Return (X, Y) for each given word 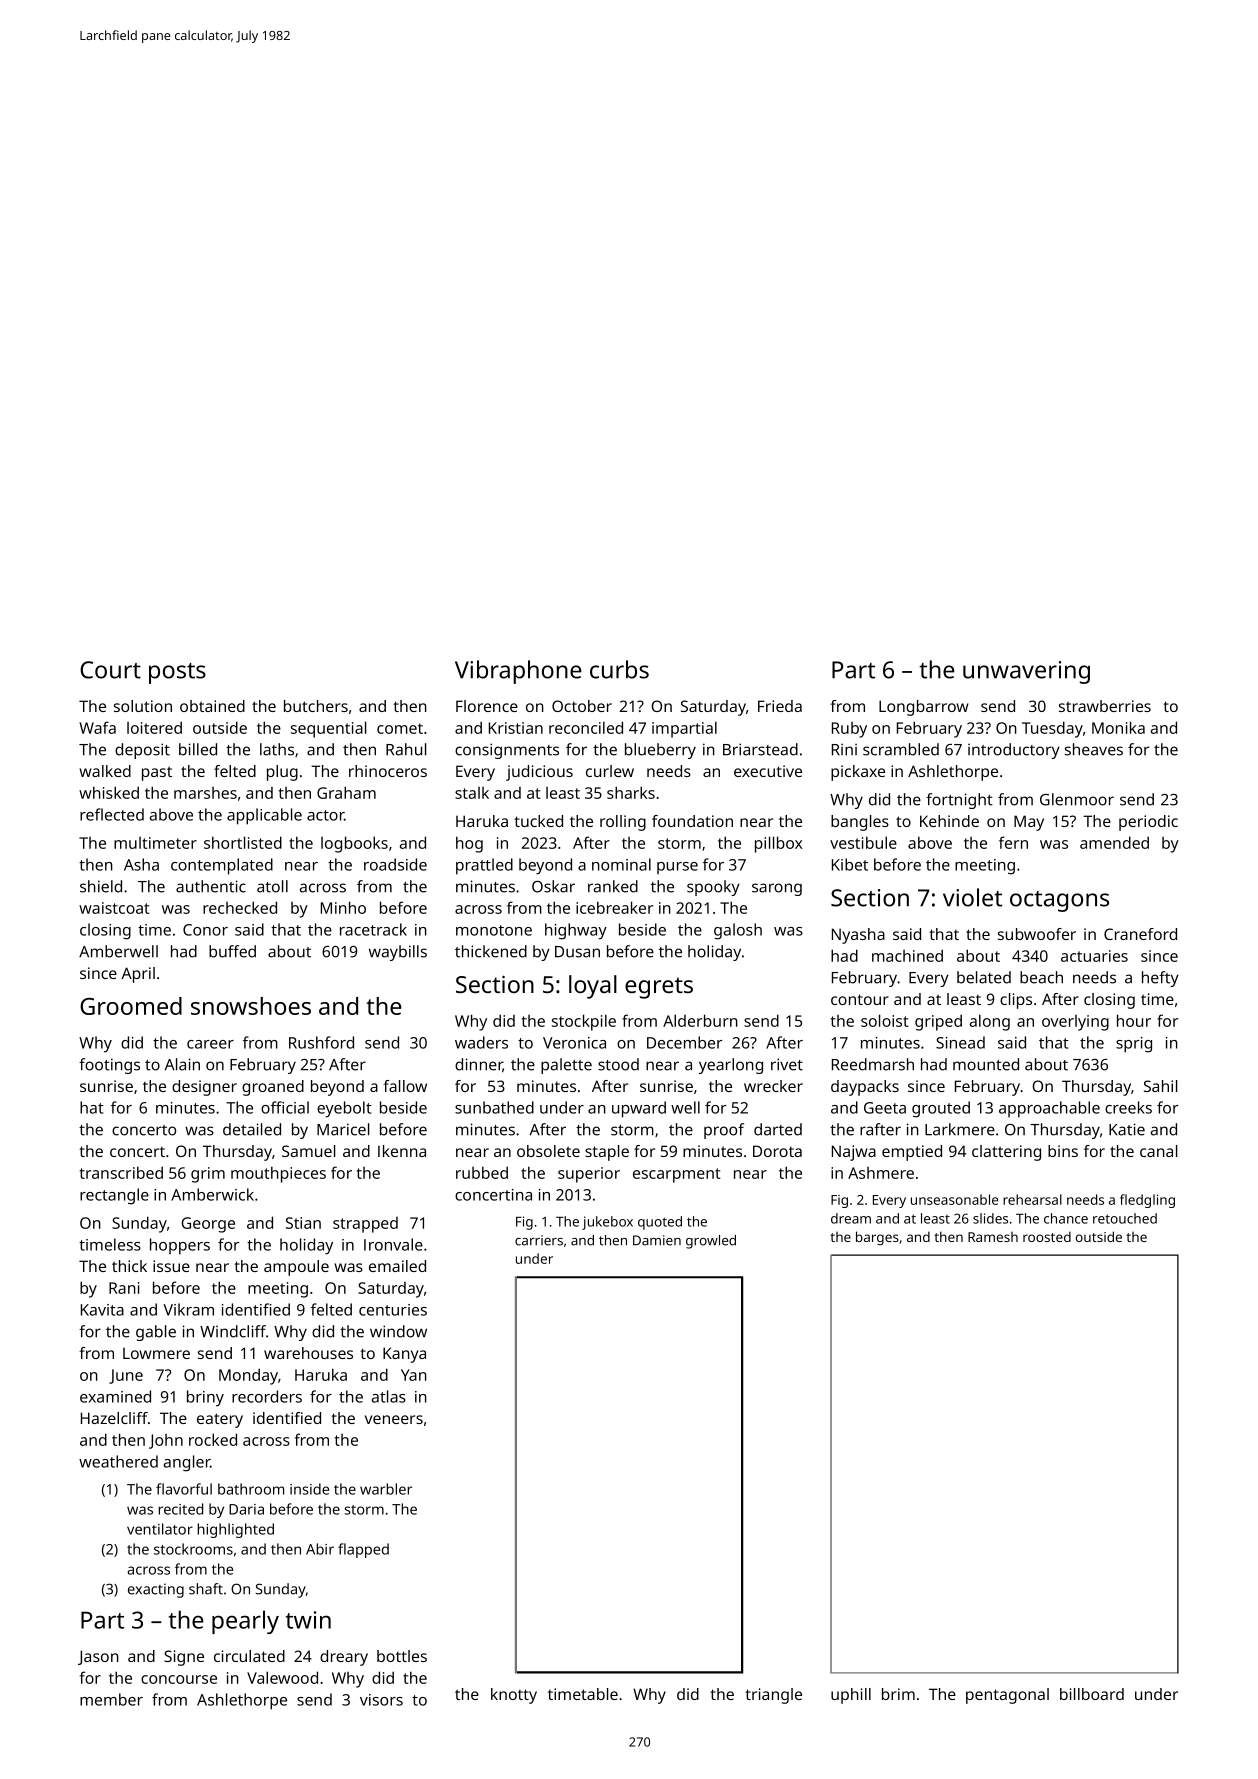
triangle (773, 1696)
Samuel (308, 1151)
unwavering (1026, 672)
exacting (156, 1590)
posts (177, 673)
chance (1066, 1218)
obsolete (548, 1151)
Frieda (780, 706)
